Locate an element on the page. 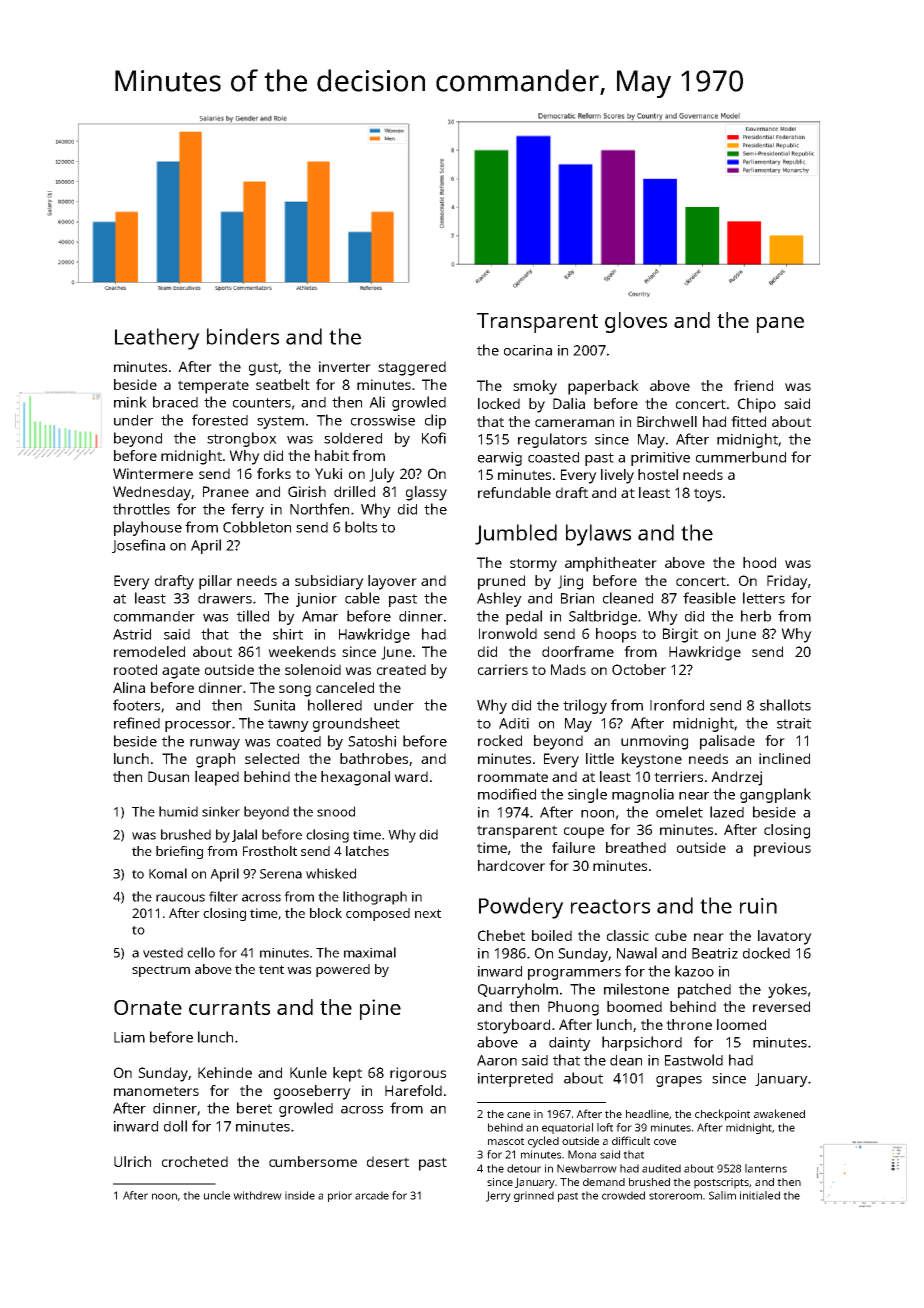 The height and width of the page is (1308, 924). raucous is located at coordinates (180, 898).
